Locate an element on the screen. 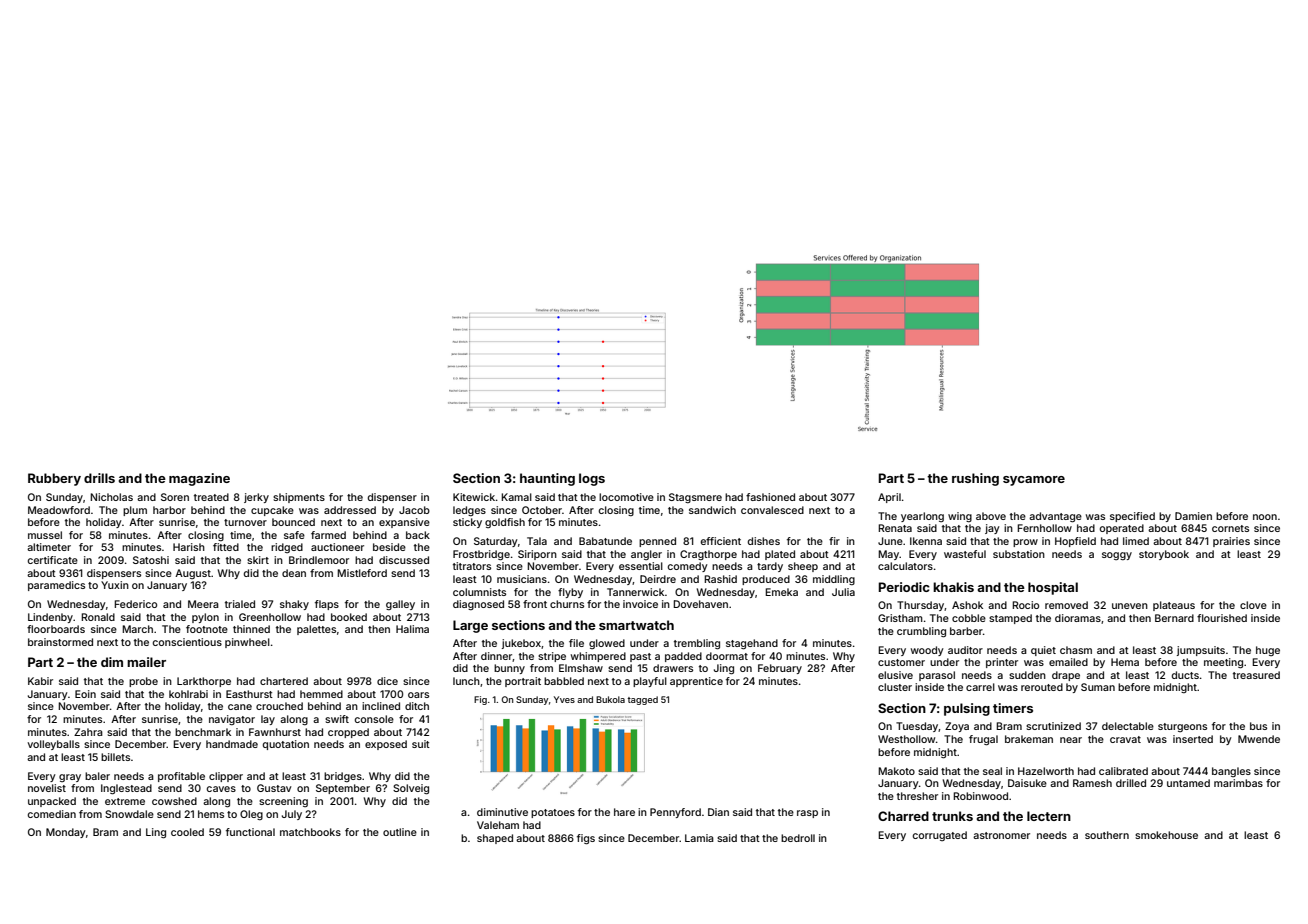 This screenshot has width=1308, height=924. Elmshaw is located at coordinates (581, 668).
